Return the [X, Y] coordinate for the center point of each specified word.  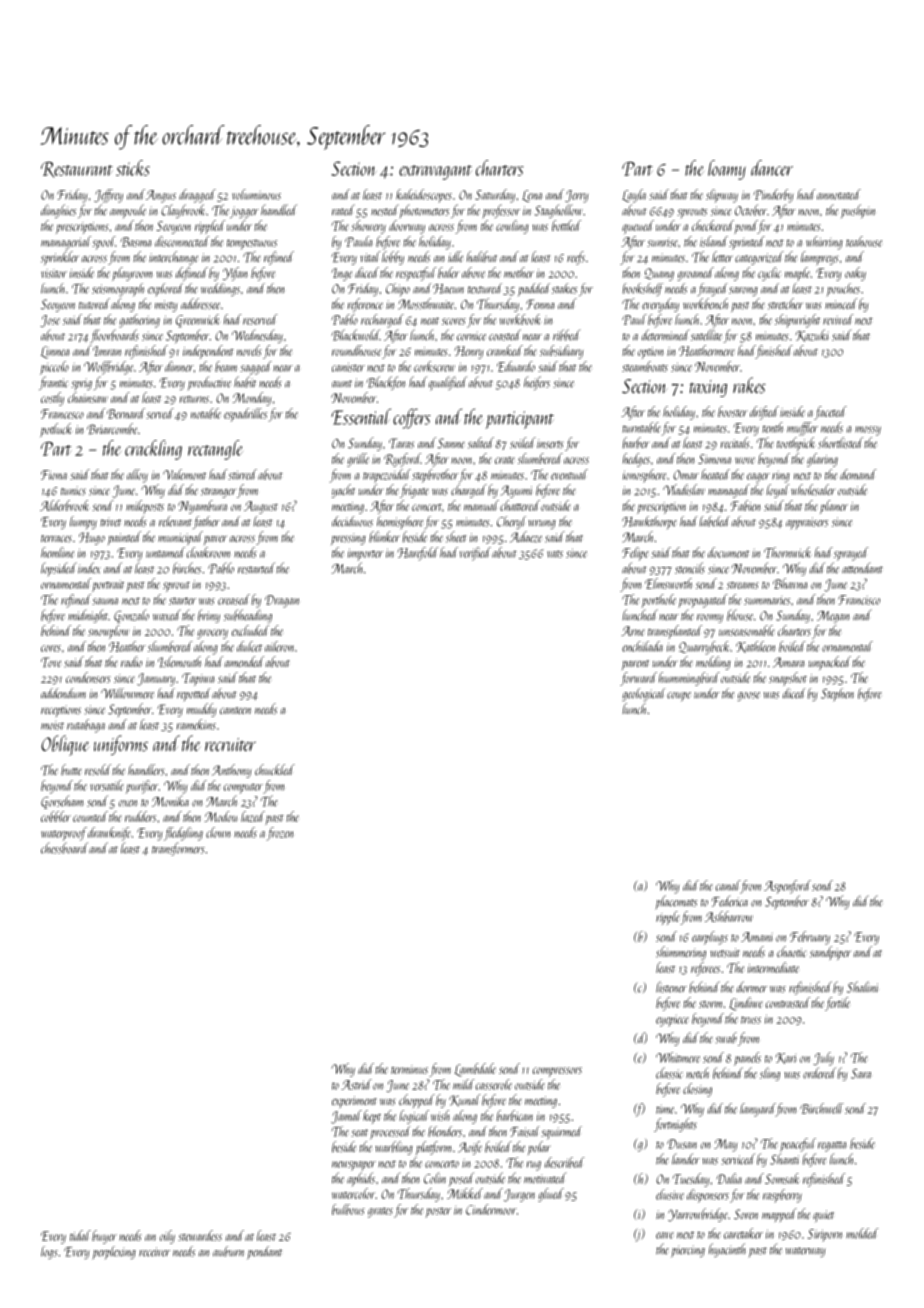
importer [365, 555]
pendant [264, 1253]
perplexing [114, 1253]
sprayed [851, 554]
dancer [772, 168]
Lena [532, 196]
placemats [676, 902]
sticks [133, 168]
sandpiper [830, 953]
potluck [56, 430]
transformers [178, 849]
